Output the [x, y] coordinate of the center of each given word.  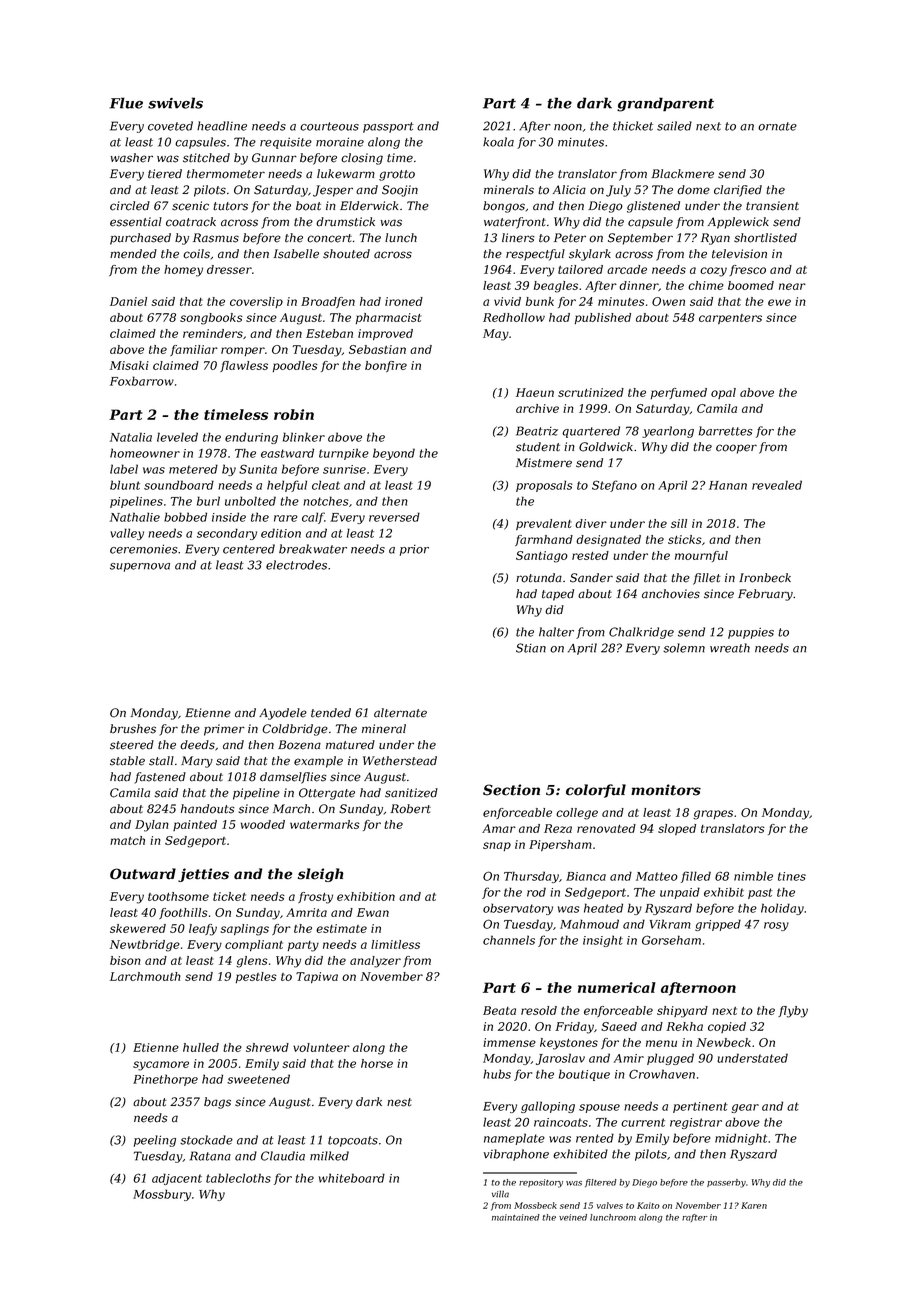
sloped [677, 829]
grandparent [665, 104]
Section [511, 790]
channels [509, 940]
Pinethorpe [165, 1080]
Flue [126, 103]
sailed [674, 126]
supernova [140, 567]
